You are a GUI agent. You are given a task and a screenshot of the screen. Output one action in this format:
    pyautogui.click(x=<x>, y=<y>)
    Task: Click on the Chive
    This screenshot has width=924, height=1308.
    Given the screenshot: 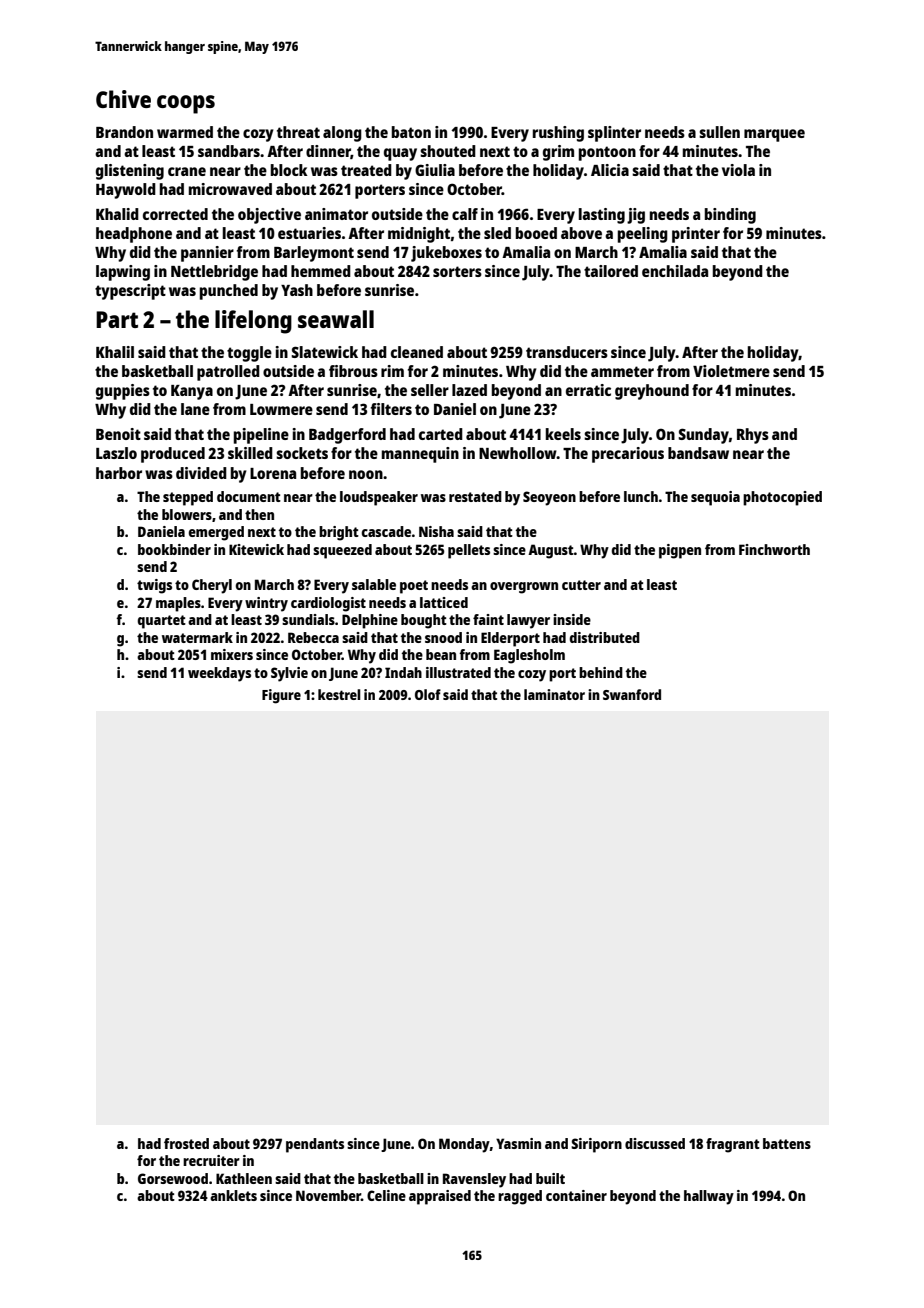 What is the action you would take?
    pyautogui.click(x=123, y=99)
